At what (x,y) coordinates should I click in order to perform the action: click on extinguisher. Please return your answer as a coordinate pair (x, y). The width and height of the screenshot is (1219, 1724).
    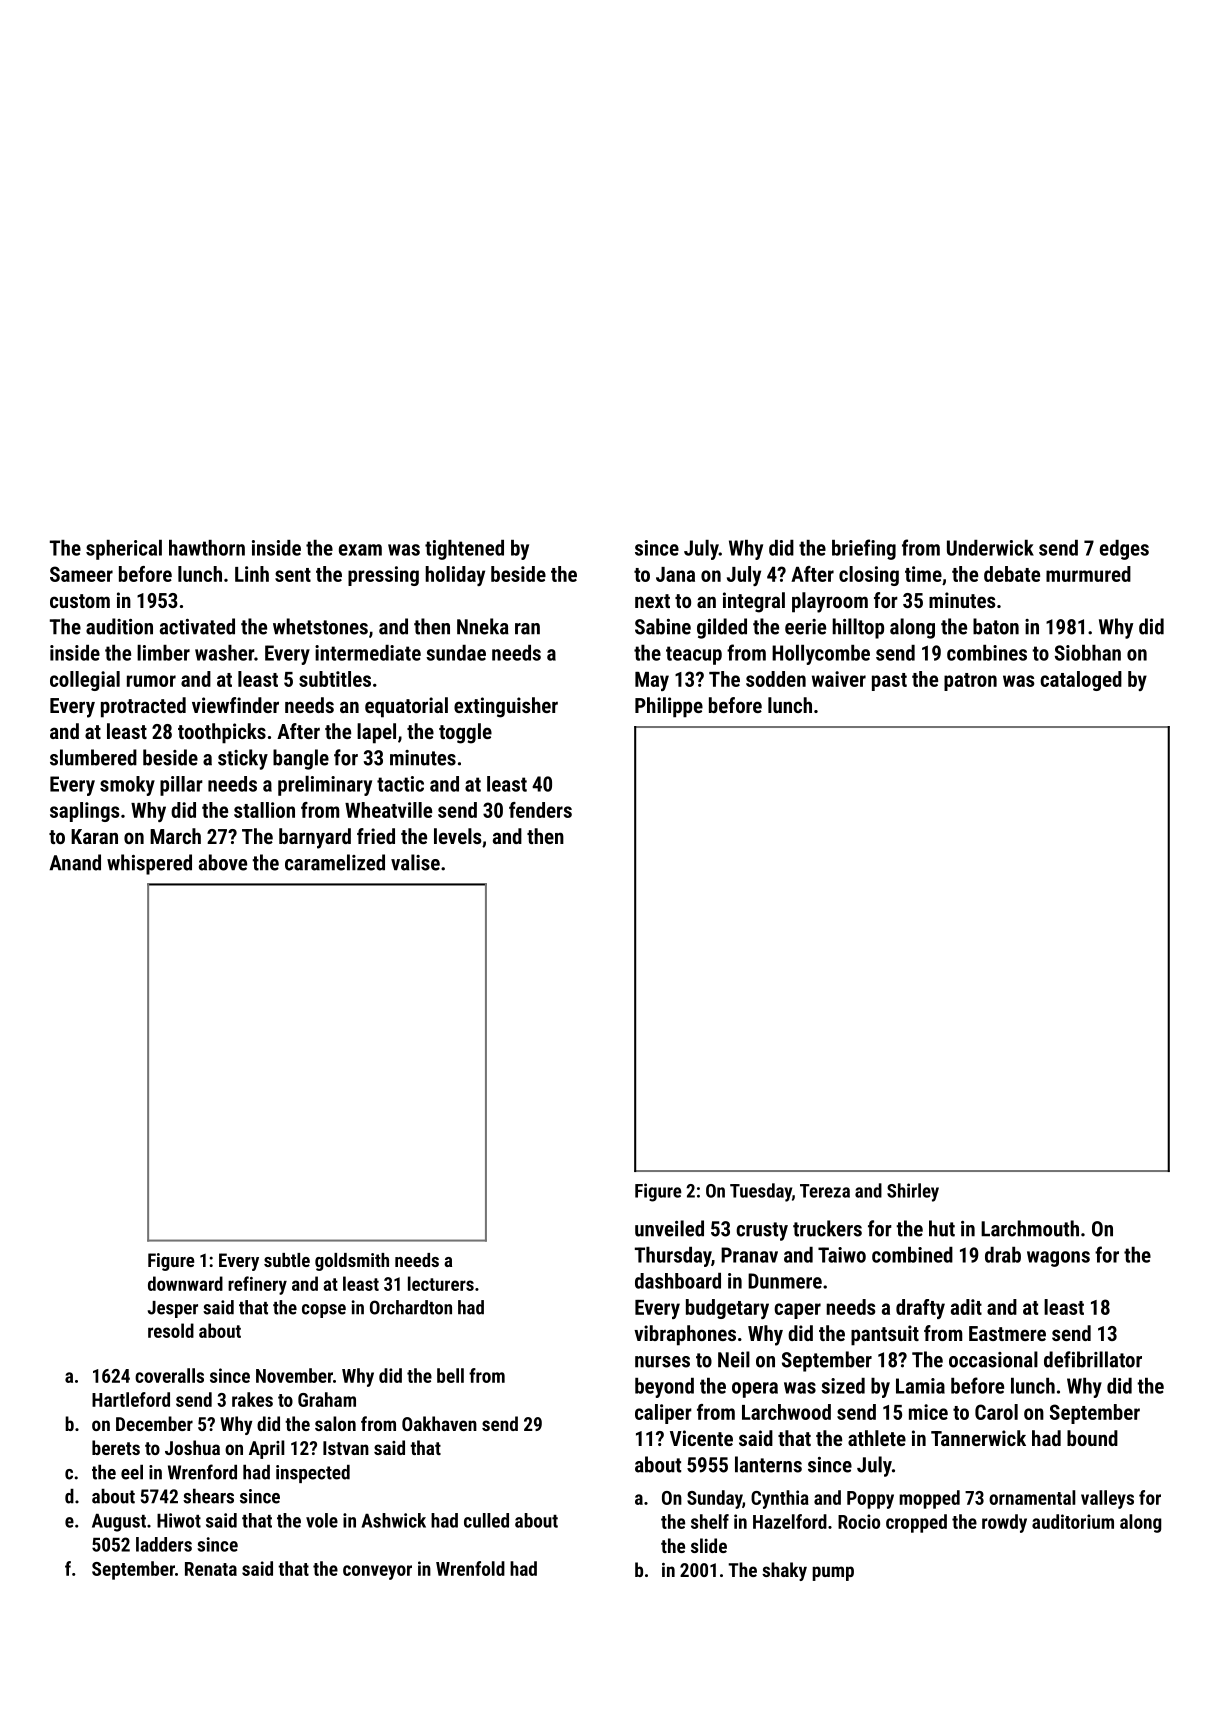
    Looking at the image, I should click on (506, 707).
